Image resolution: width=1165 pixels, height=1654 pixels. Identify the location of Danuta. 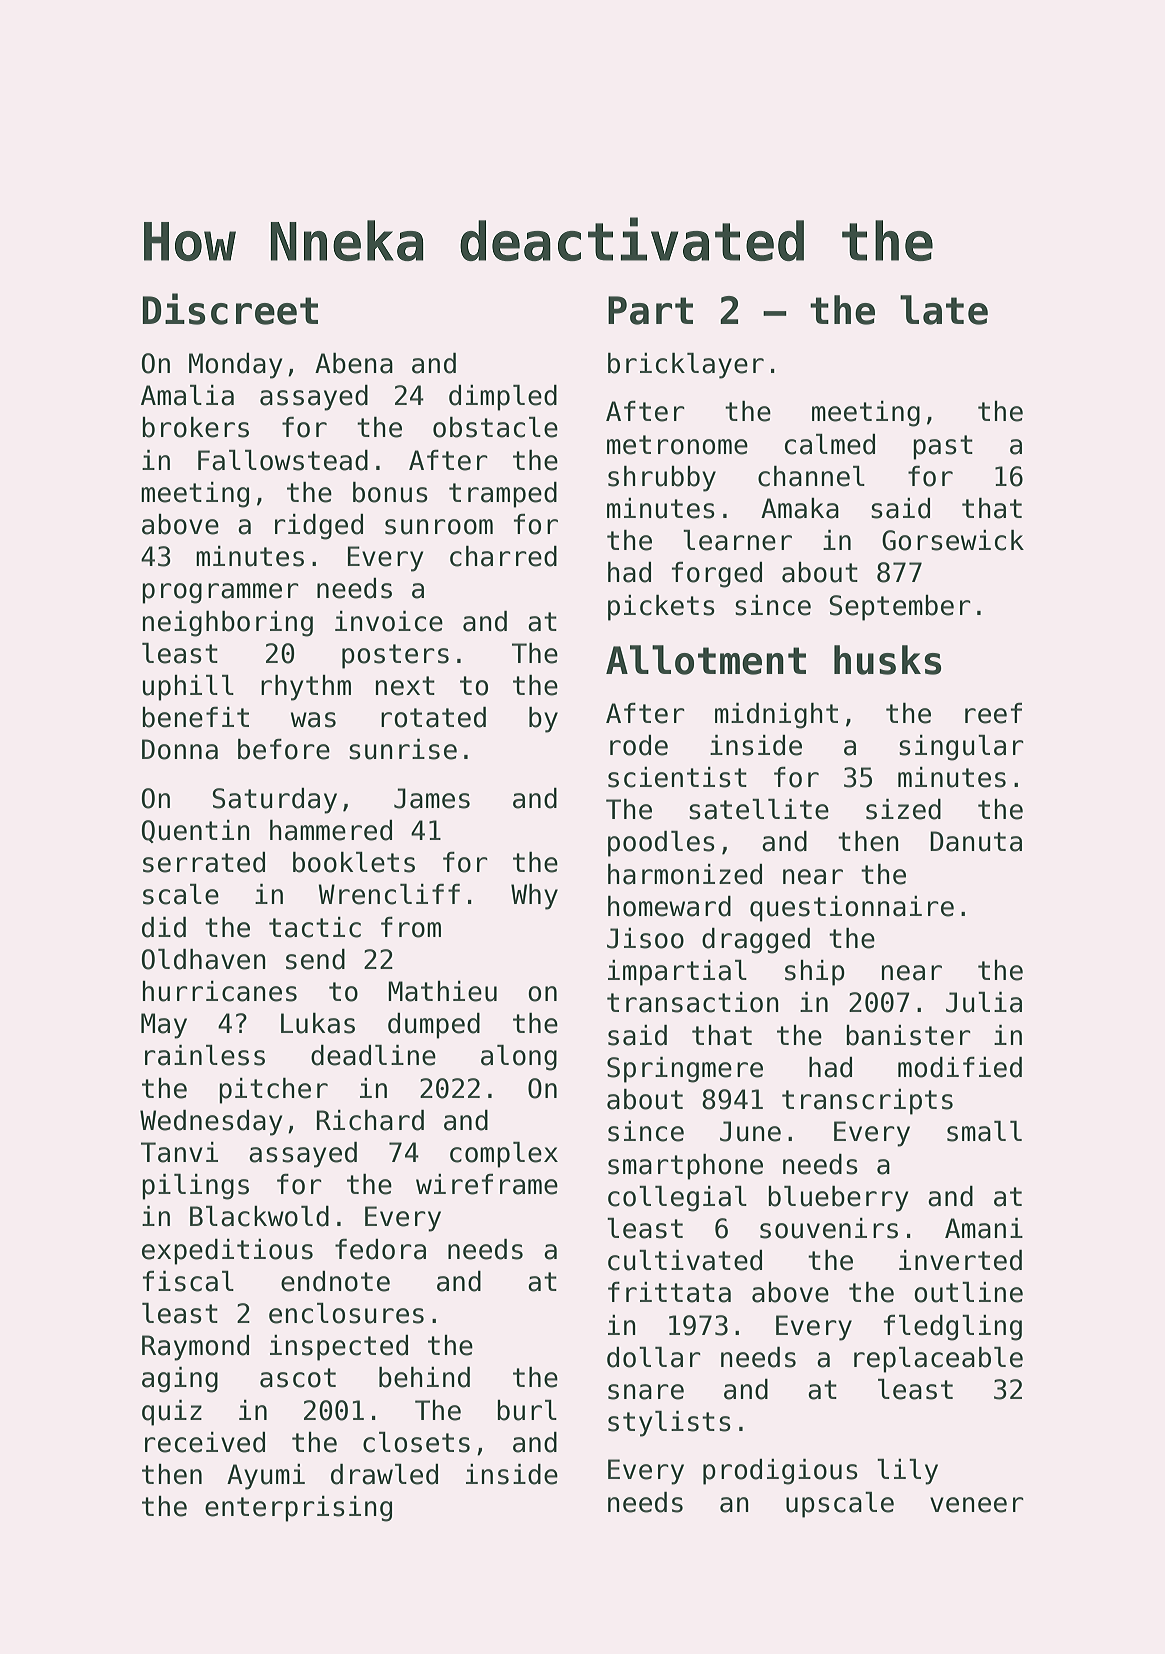
(976, 841).
